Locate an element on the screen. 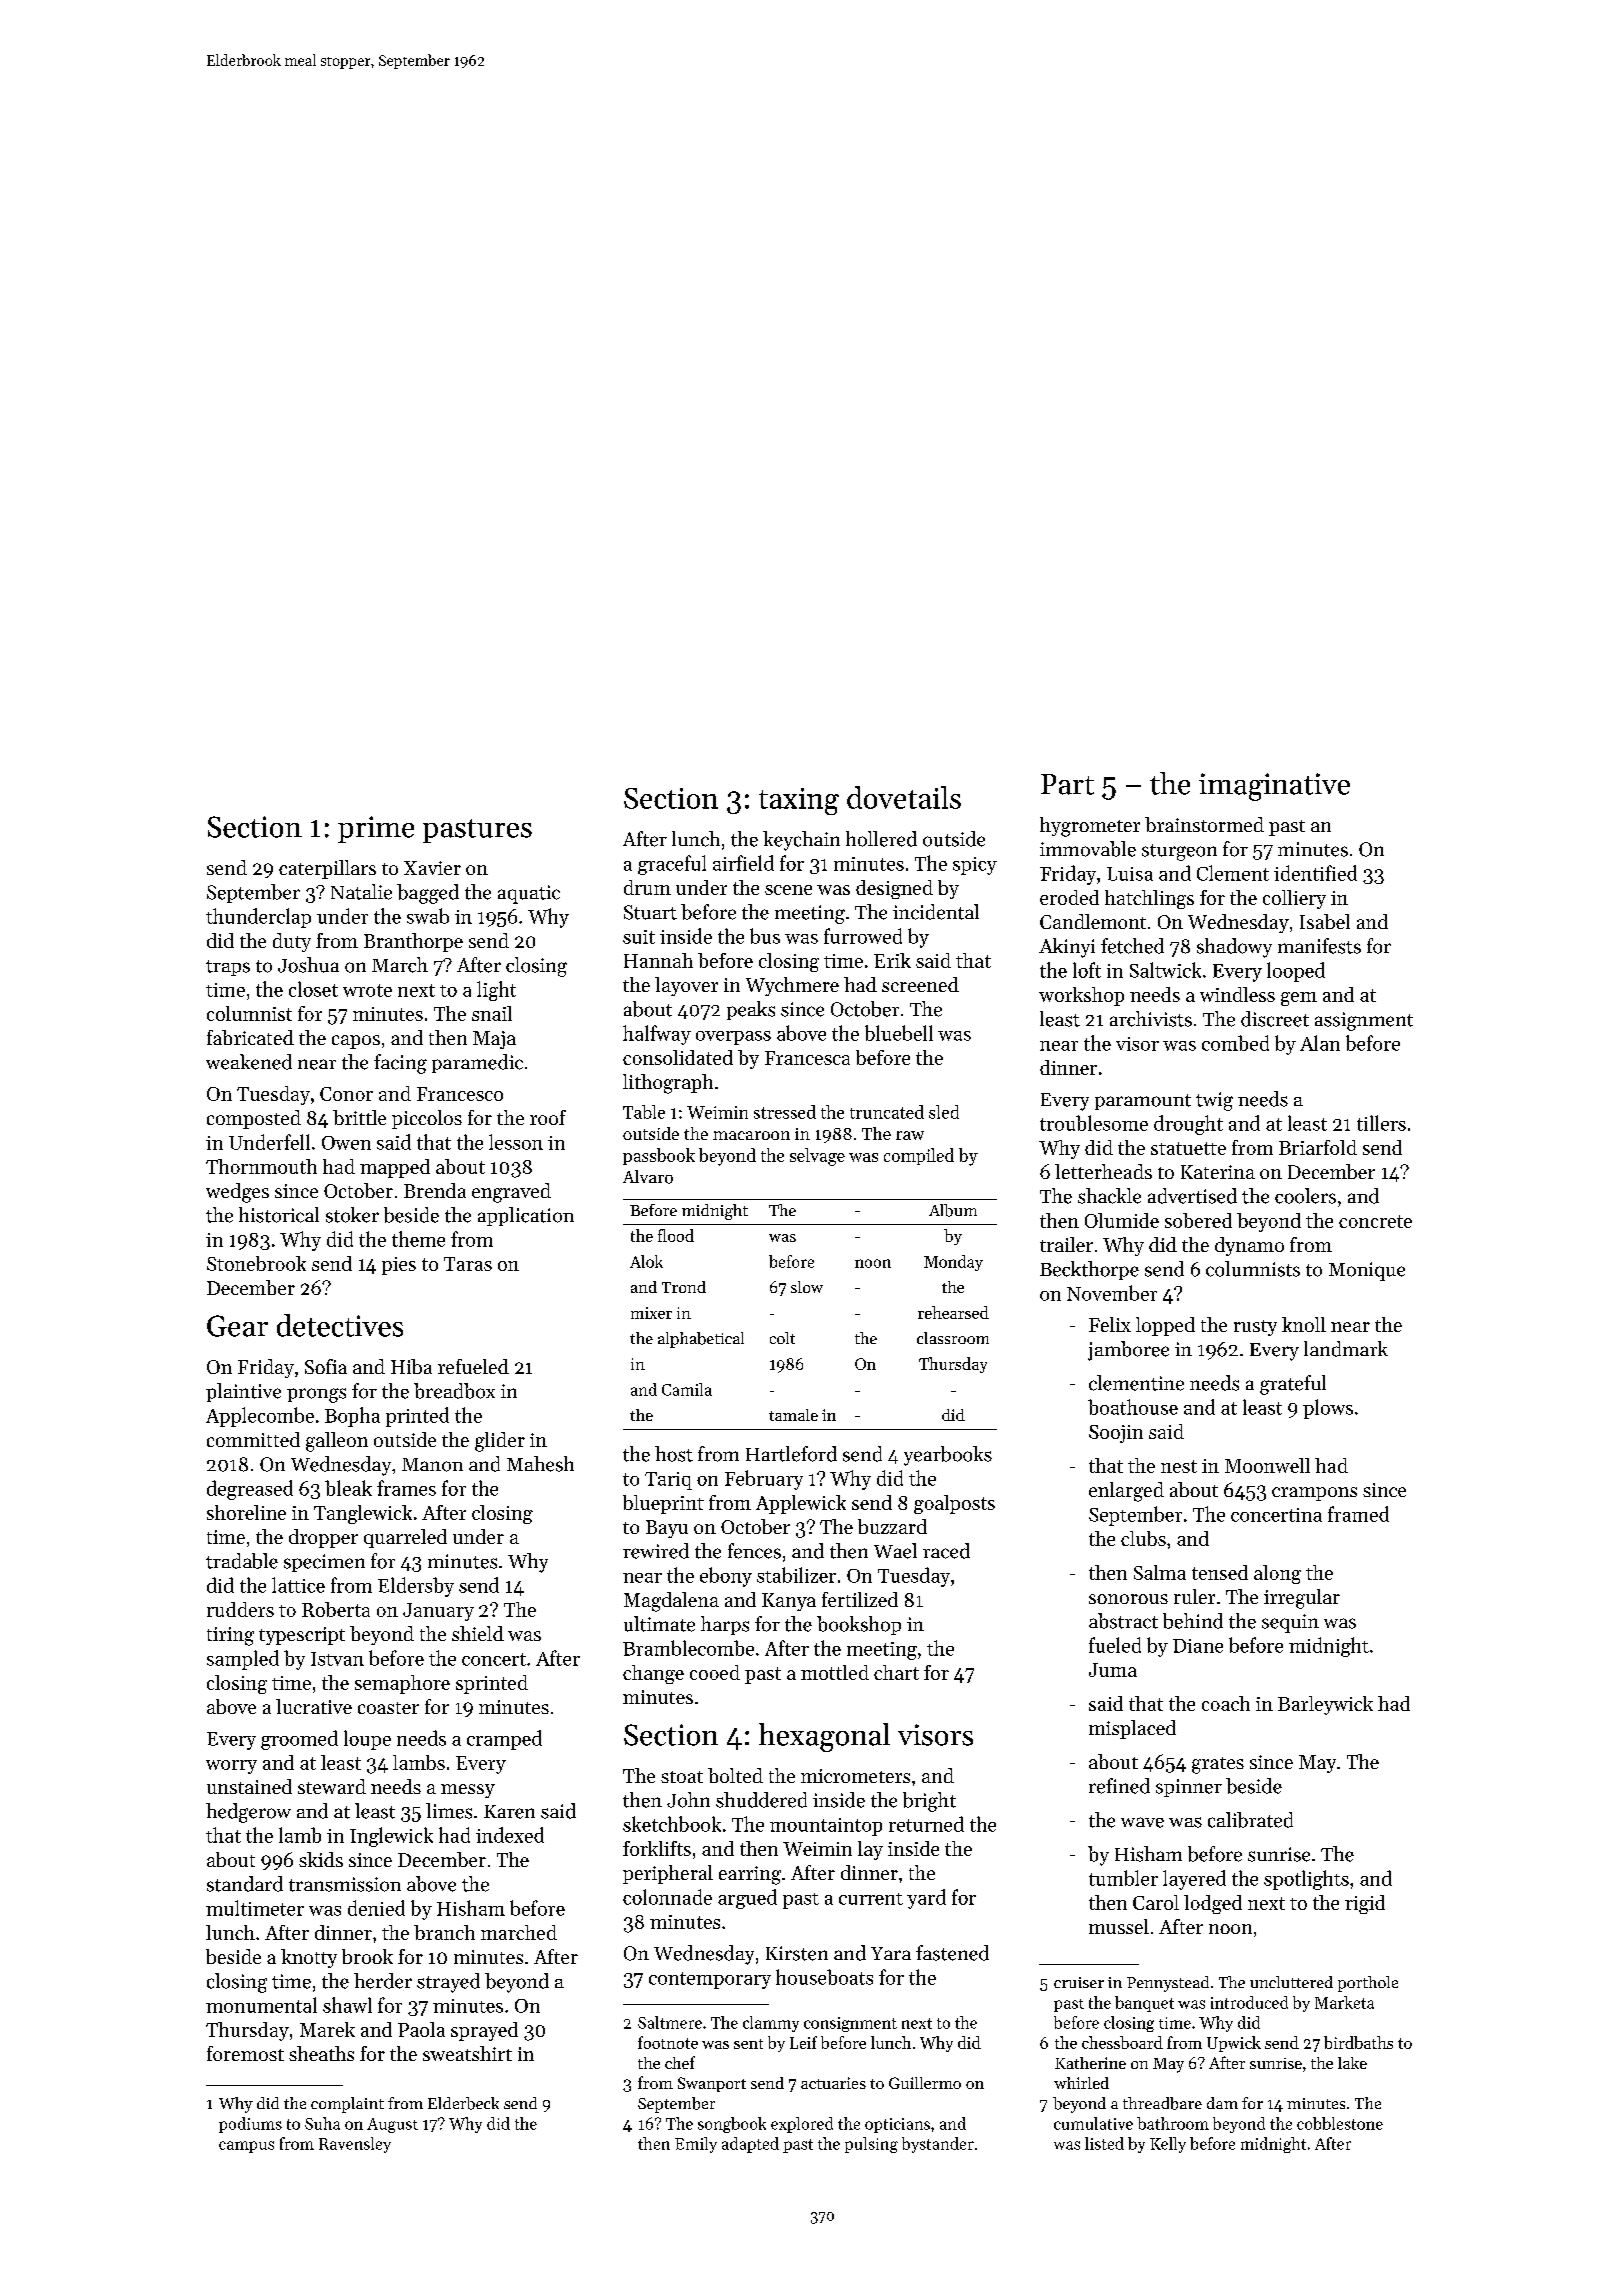 The width and height of the screenshot is (1620, 2292). weakened is located at coordinates (249, 1062).
